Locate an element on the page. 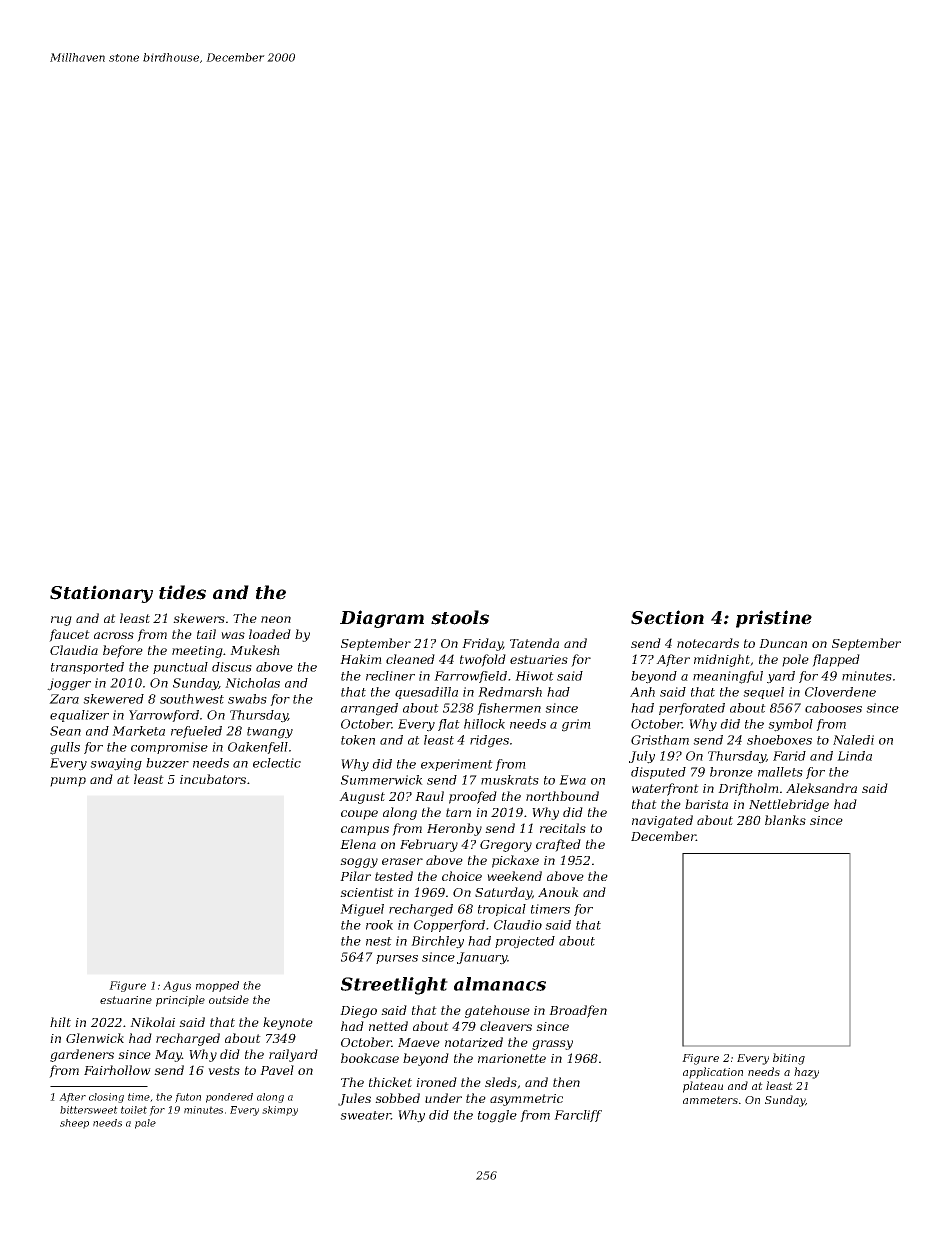  Anouk is located at coordinates (558, 892).
